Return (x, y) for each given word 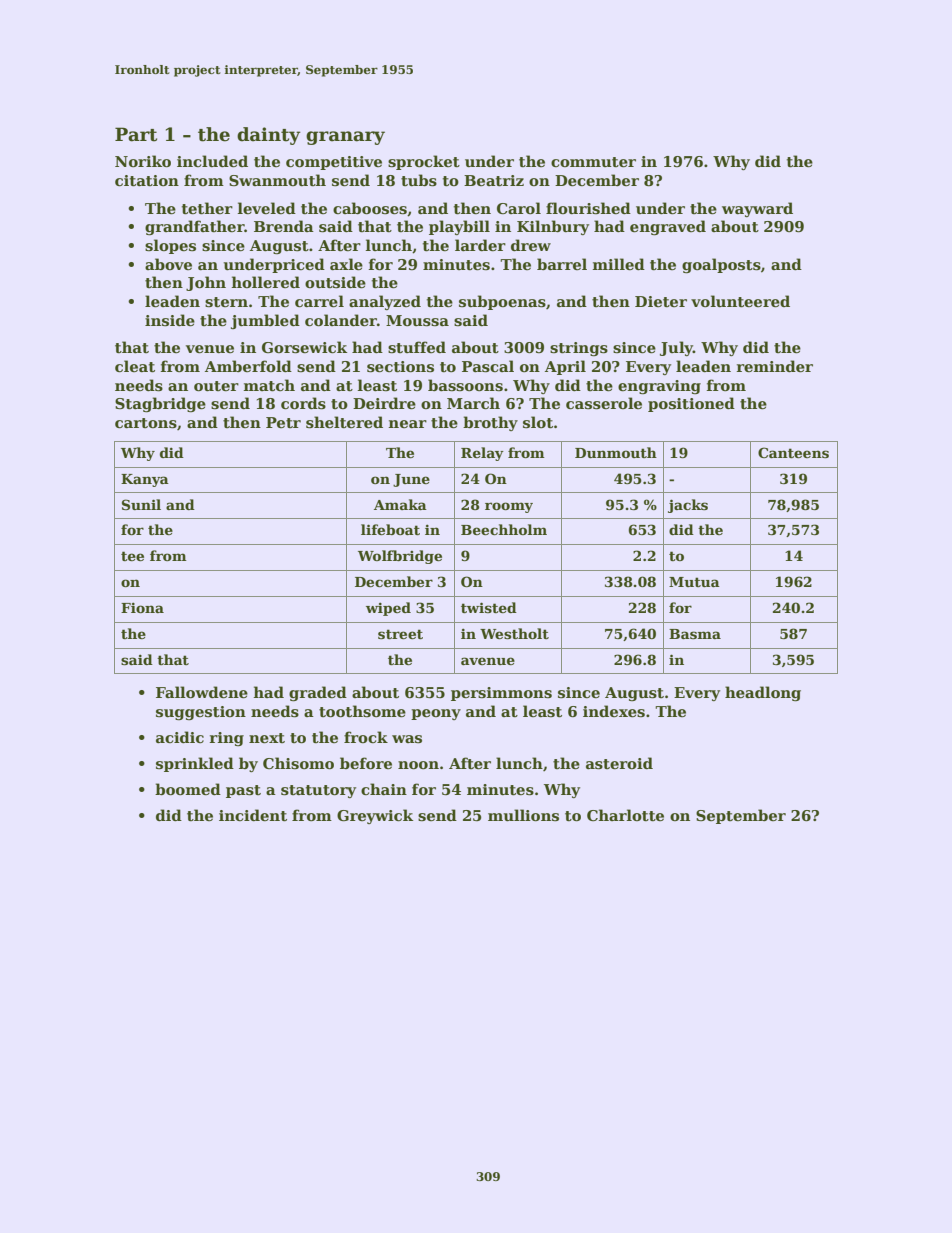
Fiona (142, 607)
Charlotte (625, 815)
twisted (489, 607)
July (676, 348)
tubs (419, 180)
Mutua (694, 582)
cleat (135, 366)
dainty (269, 136)
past (243, 791)
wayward (757, 209)
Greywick (375, 816)
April (565, 367)
